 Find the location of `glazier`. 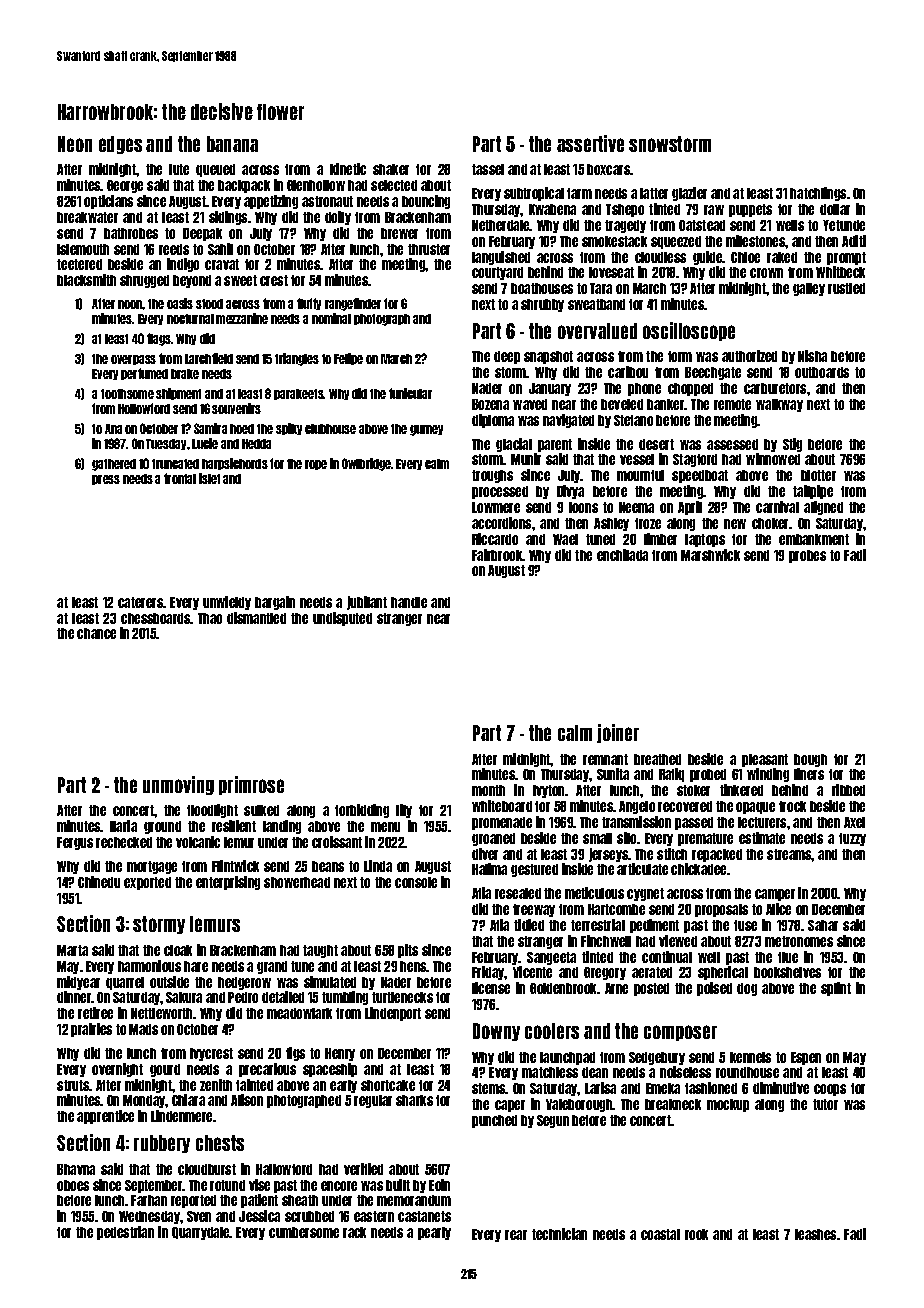

glazier is located at coordinates (689, 194).
